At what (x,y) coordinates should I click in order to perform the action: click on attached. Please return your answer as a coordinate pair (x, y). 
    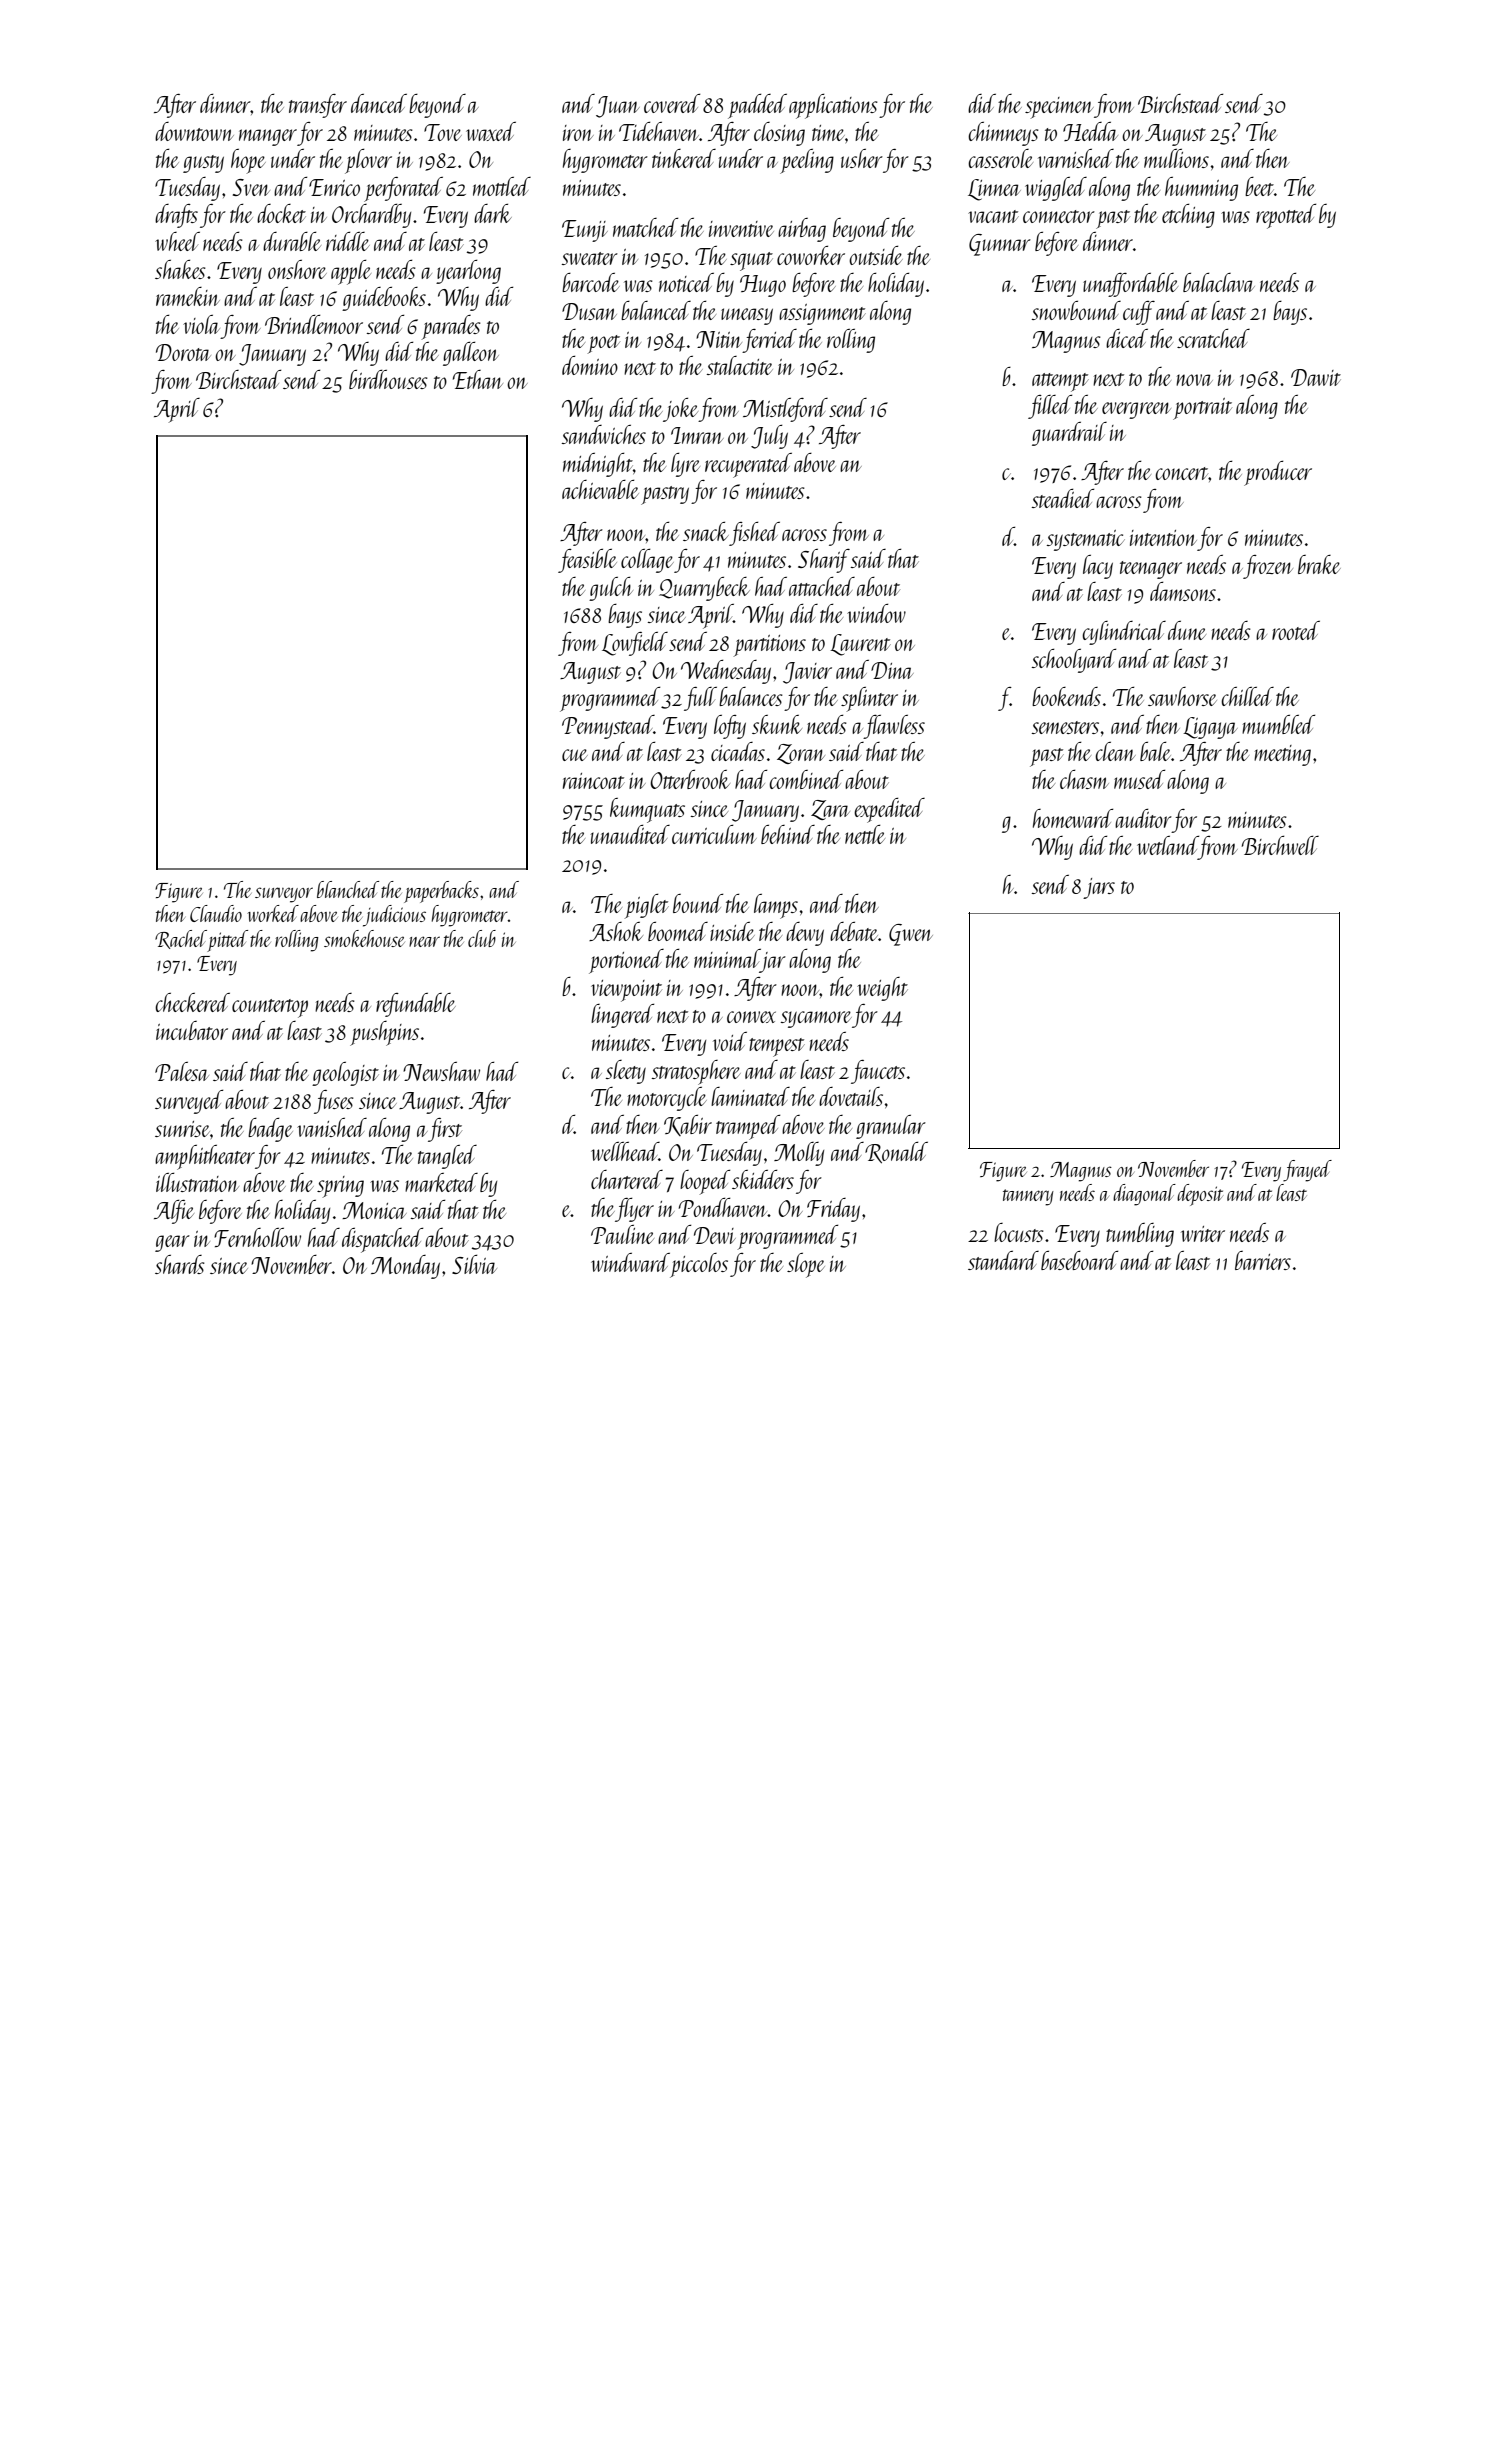
    Looking at the image, I should click on (822, 586).
